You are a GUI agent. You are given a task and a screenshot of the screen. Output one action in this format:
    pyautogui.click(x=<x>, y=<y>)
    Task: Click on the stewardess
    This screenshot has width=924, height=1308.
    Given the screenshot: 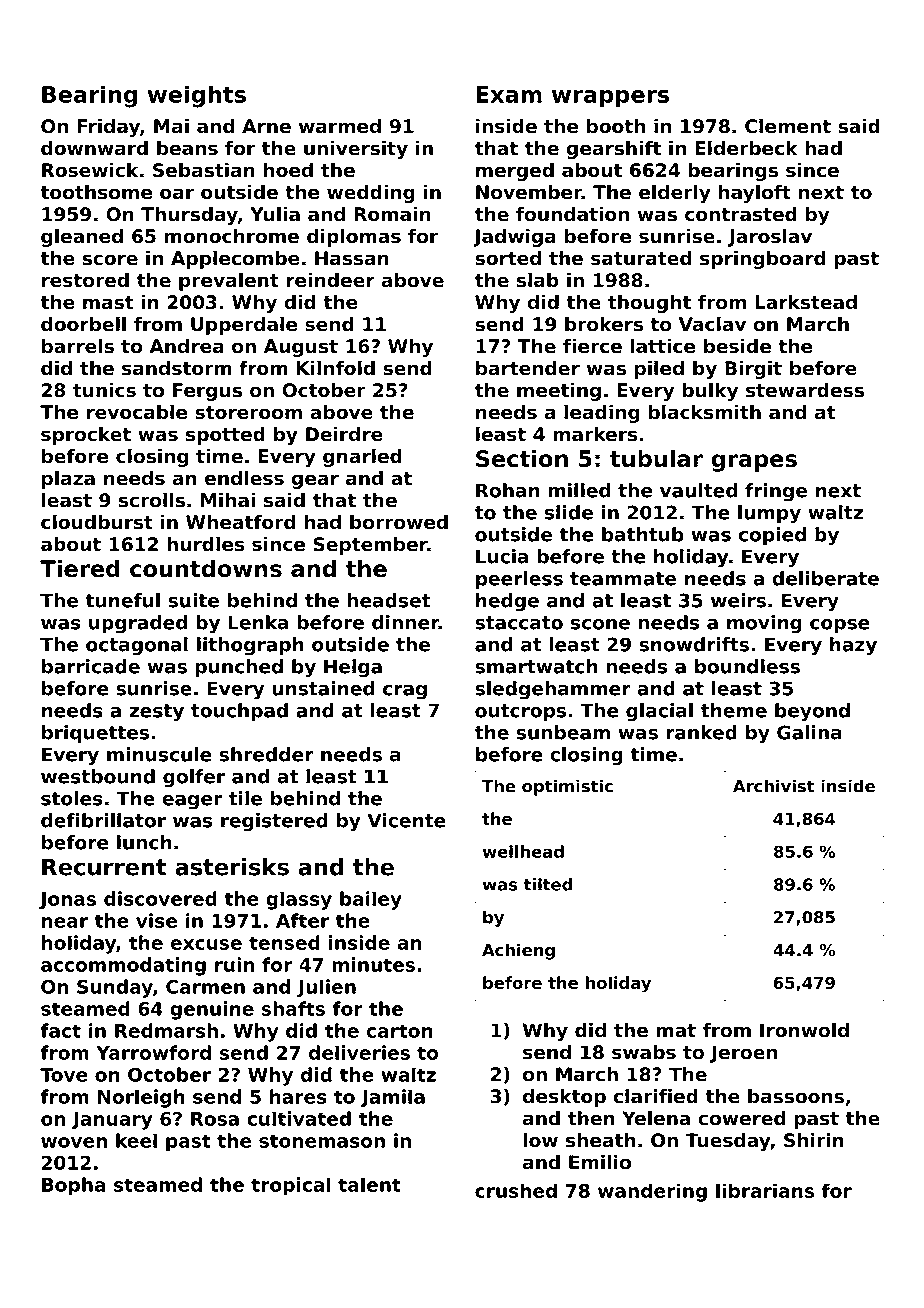 What is the action you would take?
    pyautogui.click(x=805, y=390)
